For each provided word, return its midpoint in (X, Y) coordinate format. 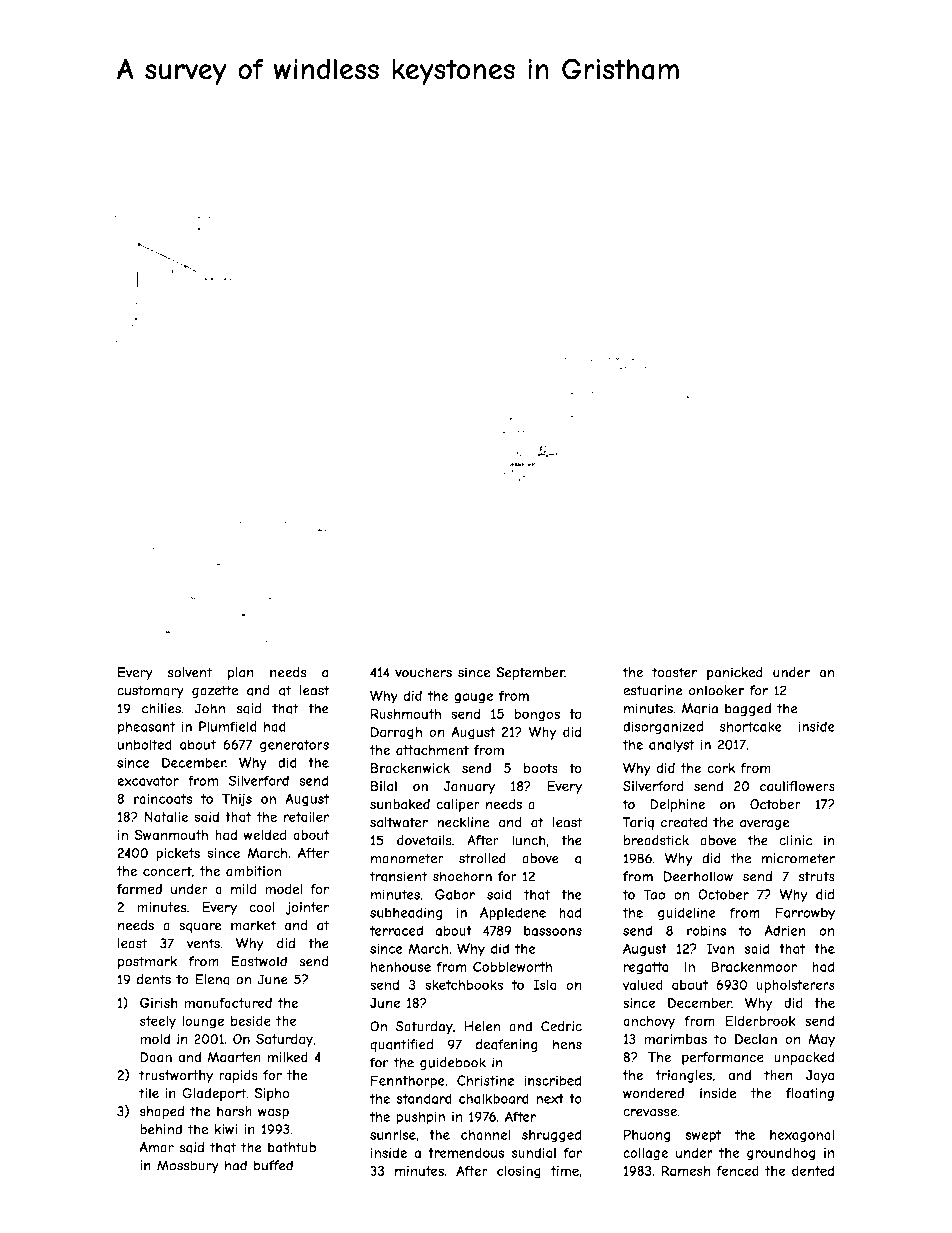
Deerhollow (698, 876)
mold (155, 1039)
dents (153, 979)
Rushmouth (406, 713)
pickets (178, 854)
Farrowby (805, 914)
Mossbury (188, 1166)
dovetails (424, 840)
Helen (482, 1026)
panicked (735, 673)
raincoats (163, 798)
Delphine (677, 805)
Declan (756, 1039)
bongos (537, 715)
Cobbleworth (512, 966)
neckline (463, 822)
